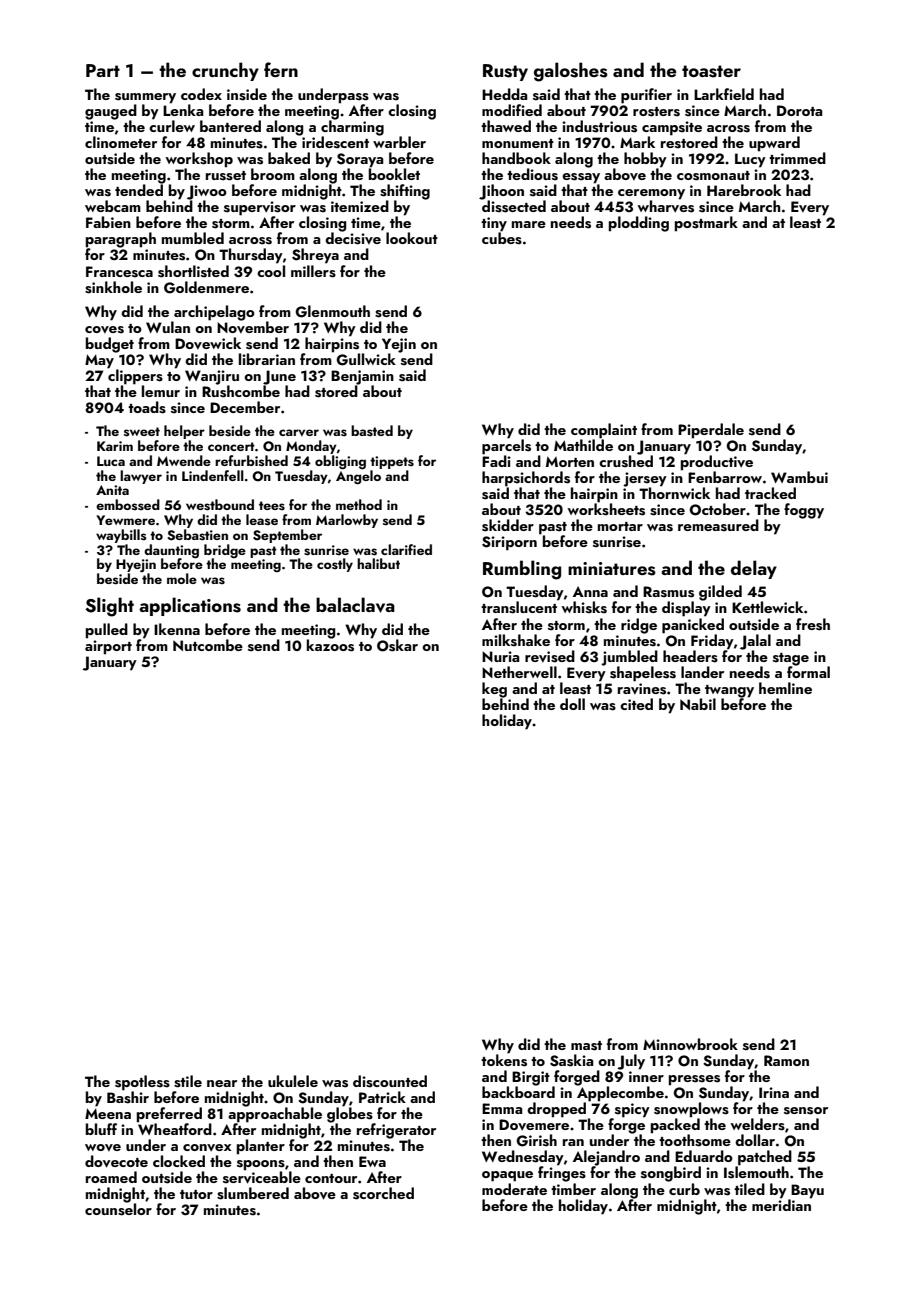  What do you see at coordinates (744, 190) in the document?
I see `Harebrook` at bounding box center [744, 190].
